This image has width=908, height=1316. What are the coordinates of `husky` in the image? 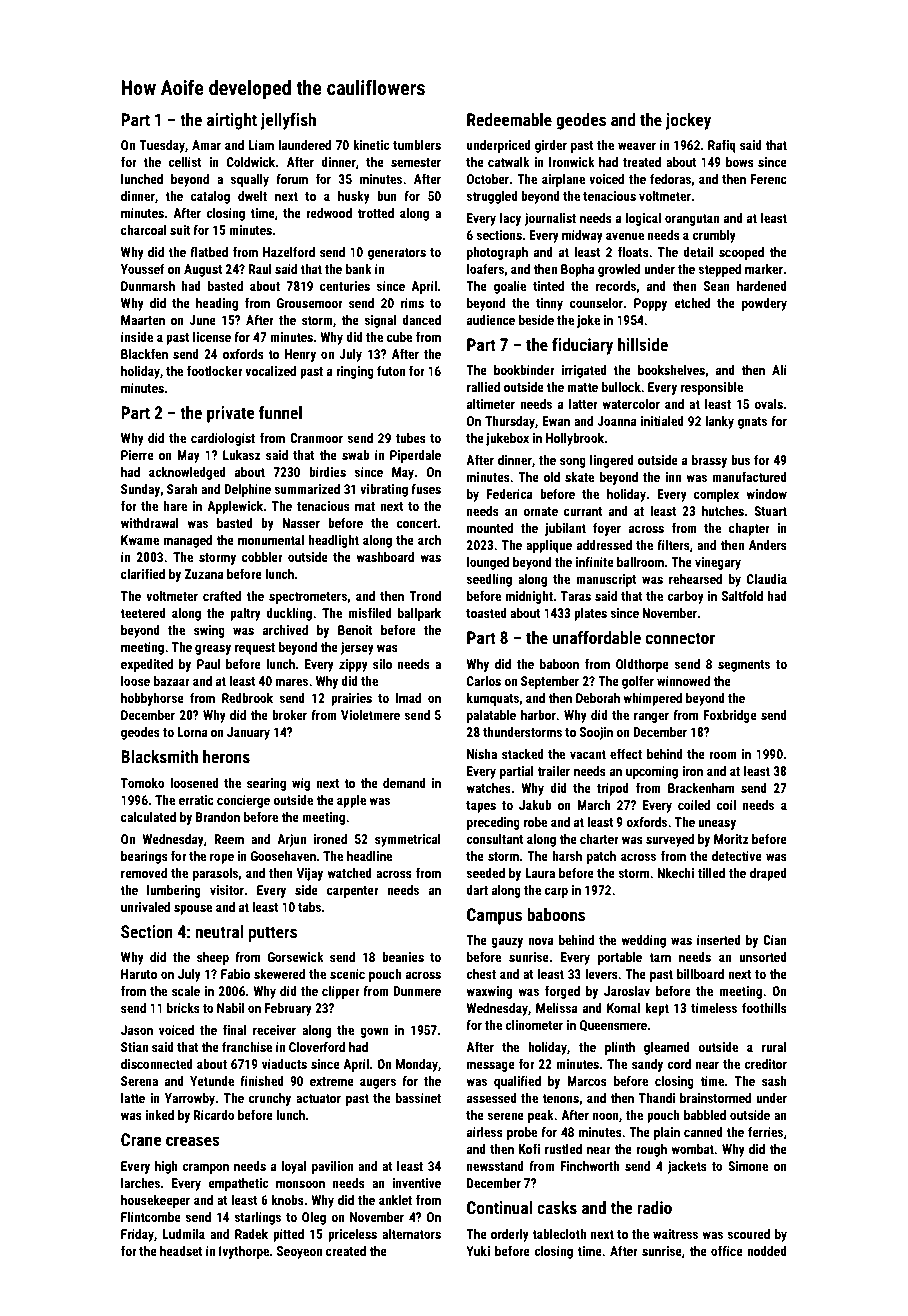 It's located at (354, 197).
